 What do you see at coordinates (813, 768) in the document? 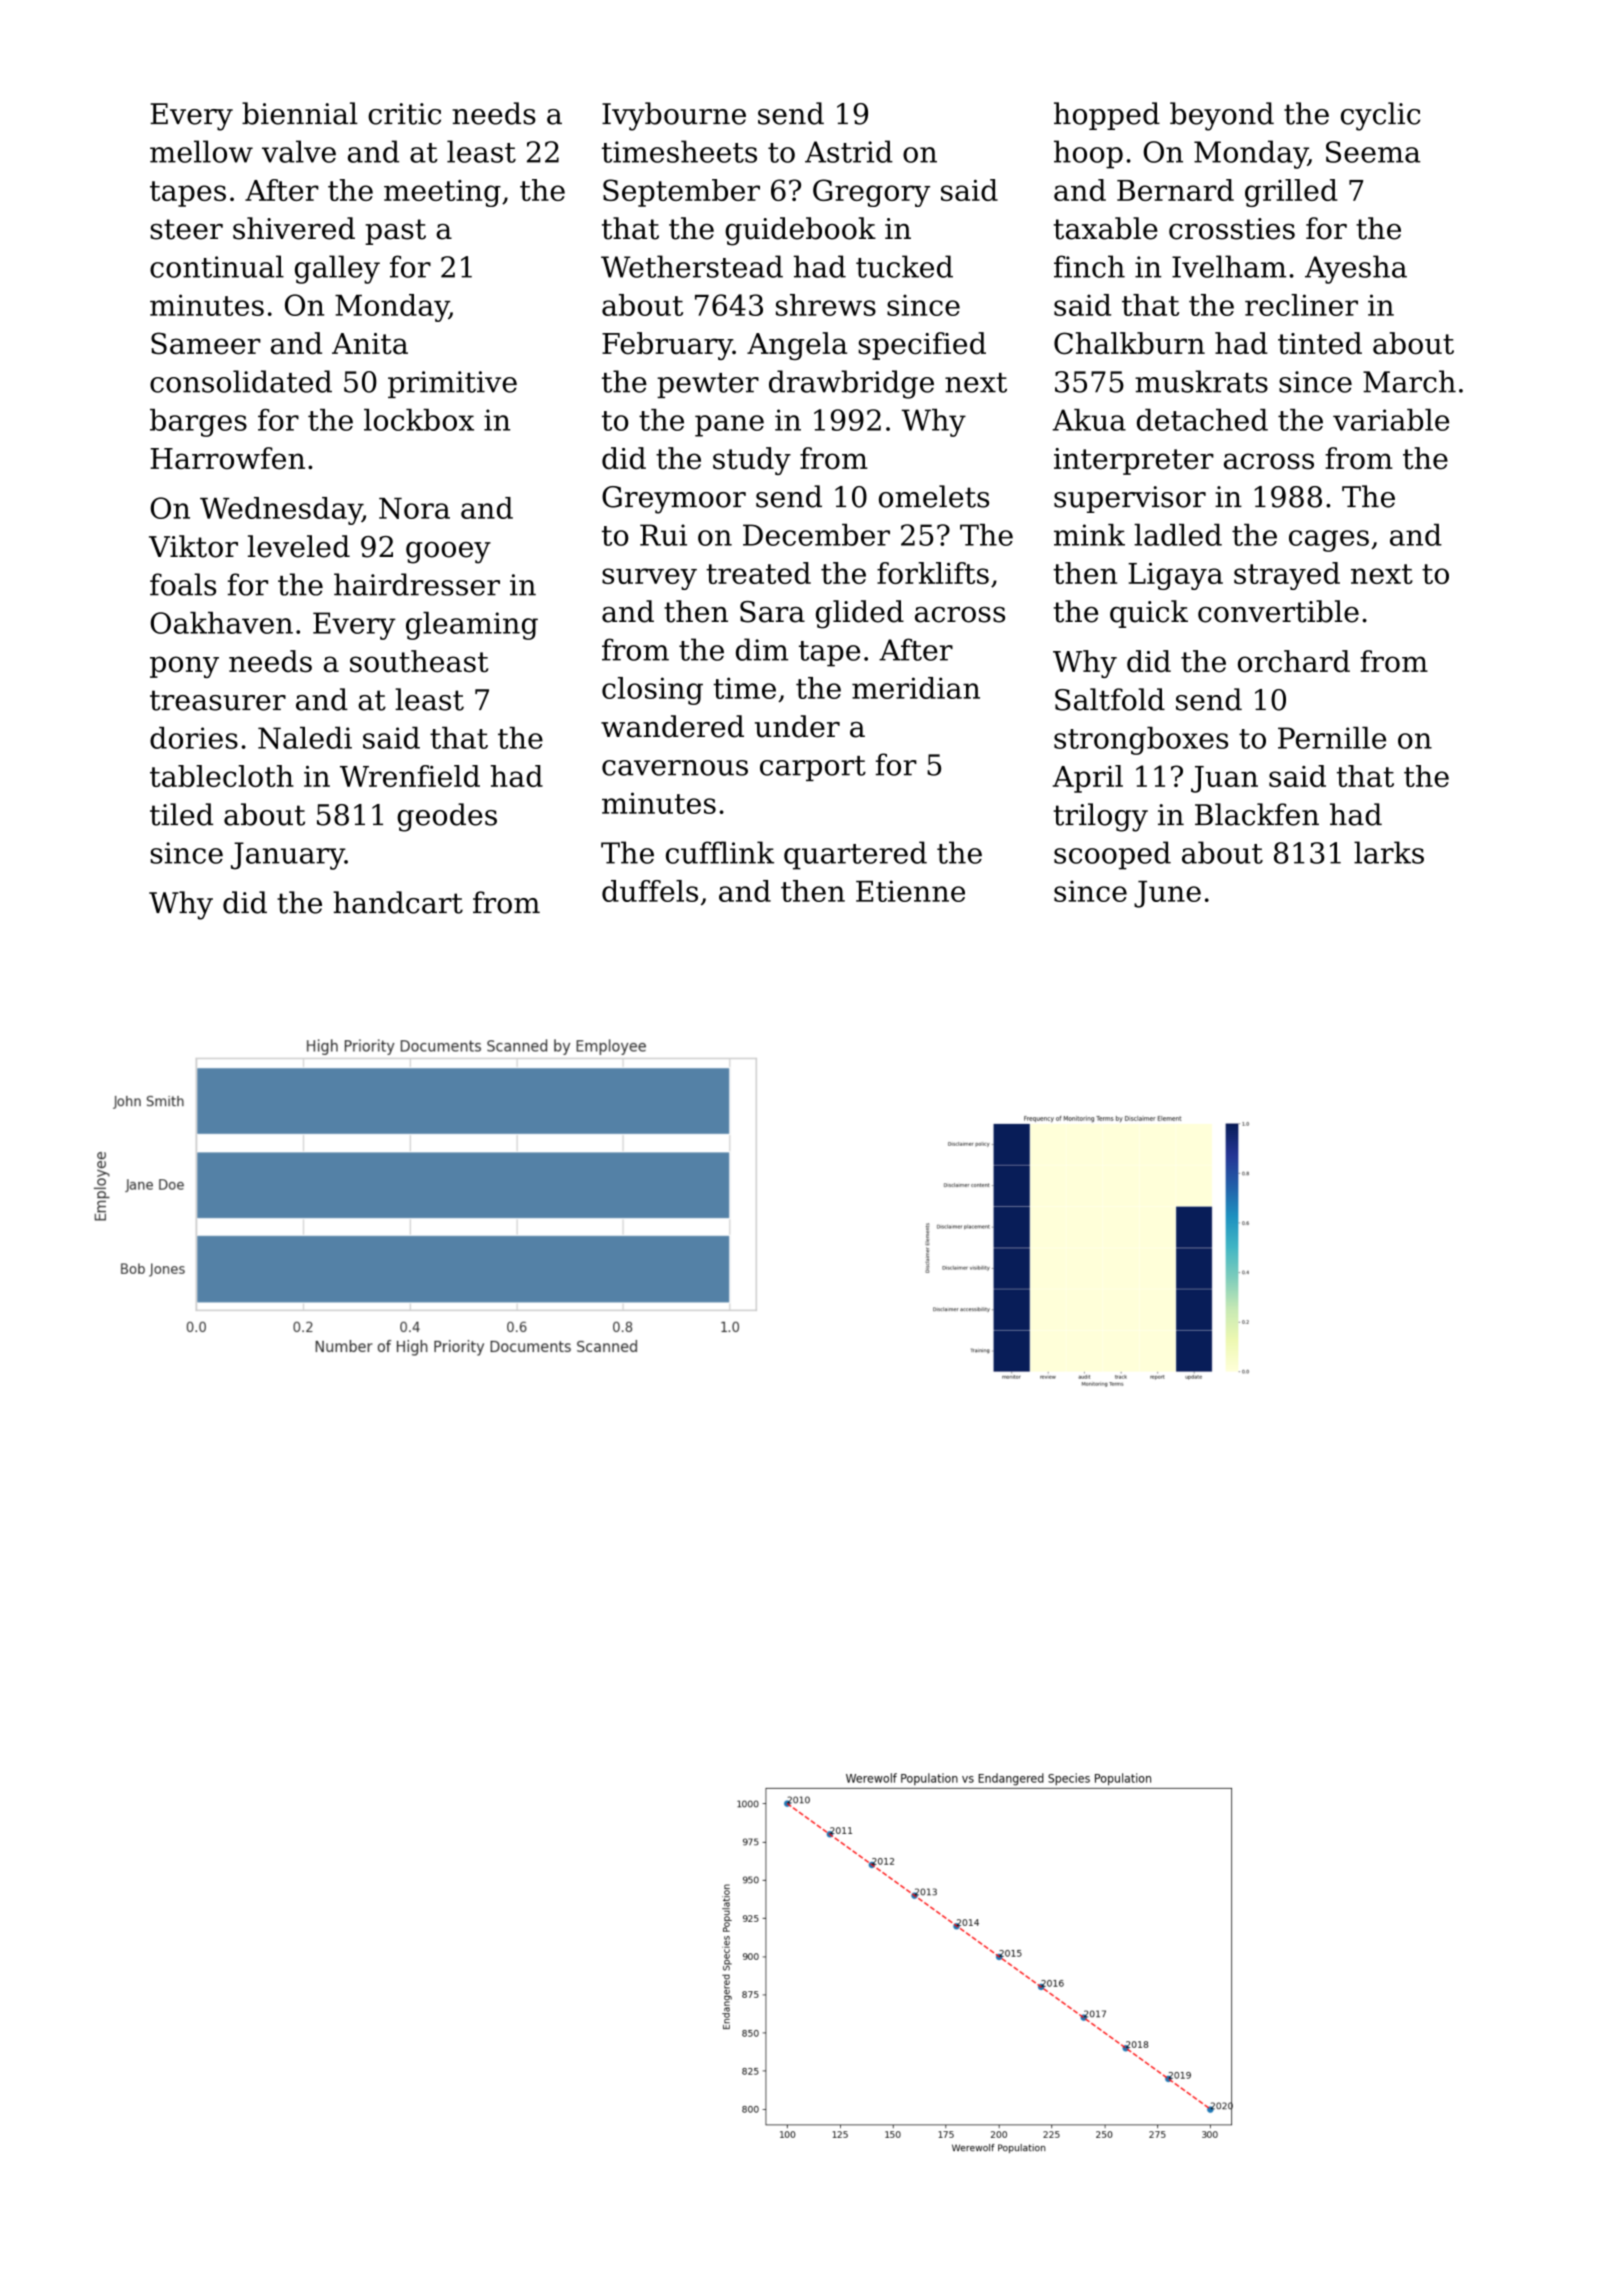
I see `carport` at bounding box center [813, 768].
